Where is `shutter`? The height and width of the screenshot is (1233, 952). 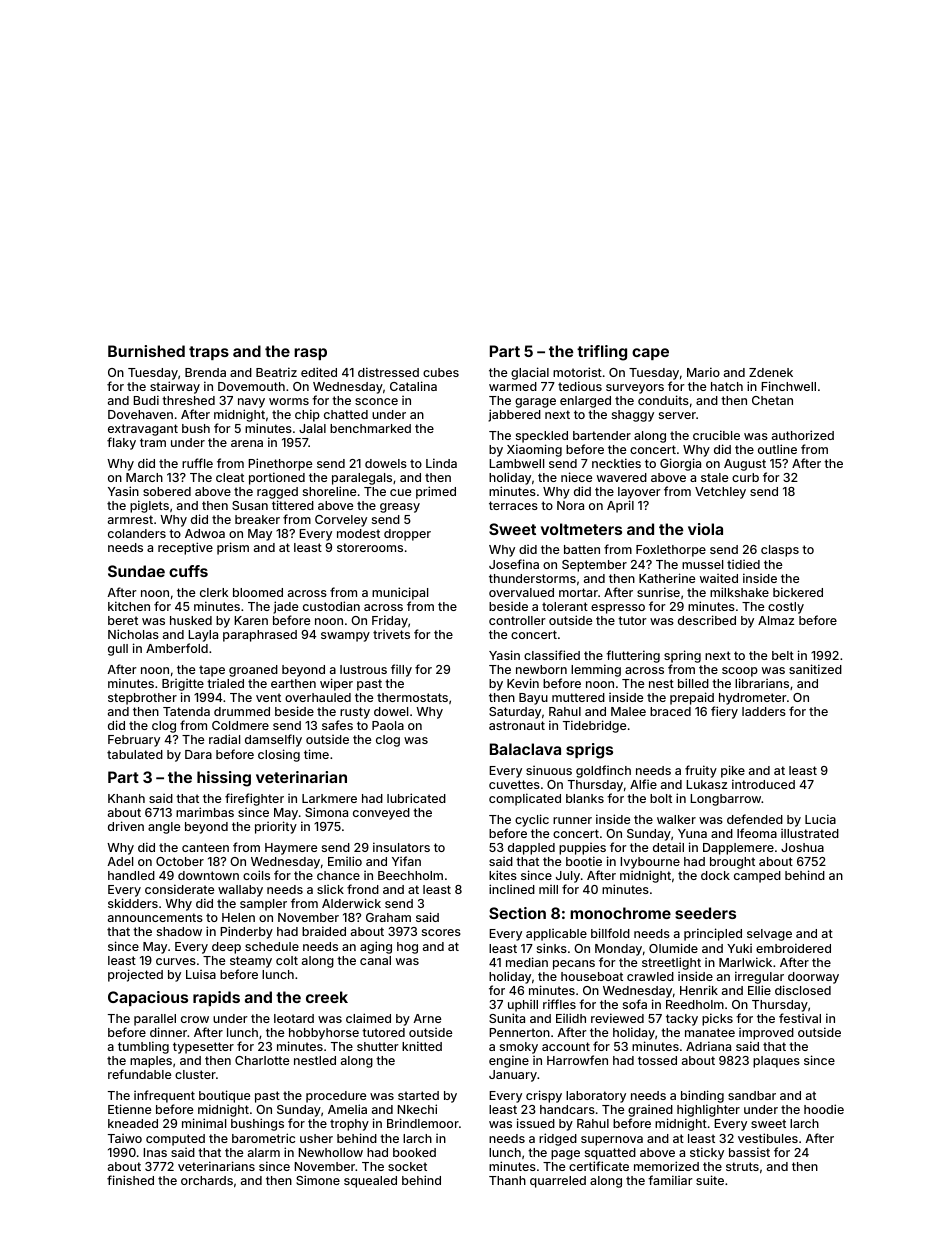
shutter is located at coordinates (378, 1046).
